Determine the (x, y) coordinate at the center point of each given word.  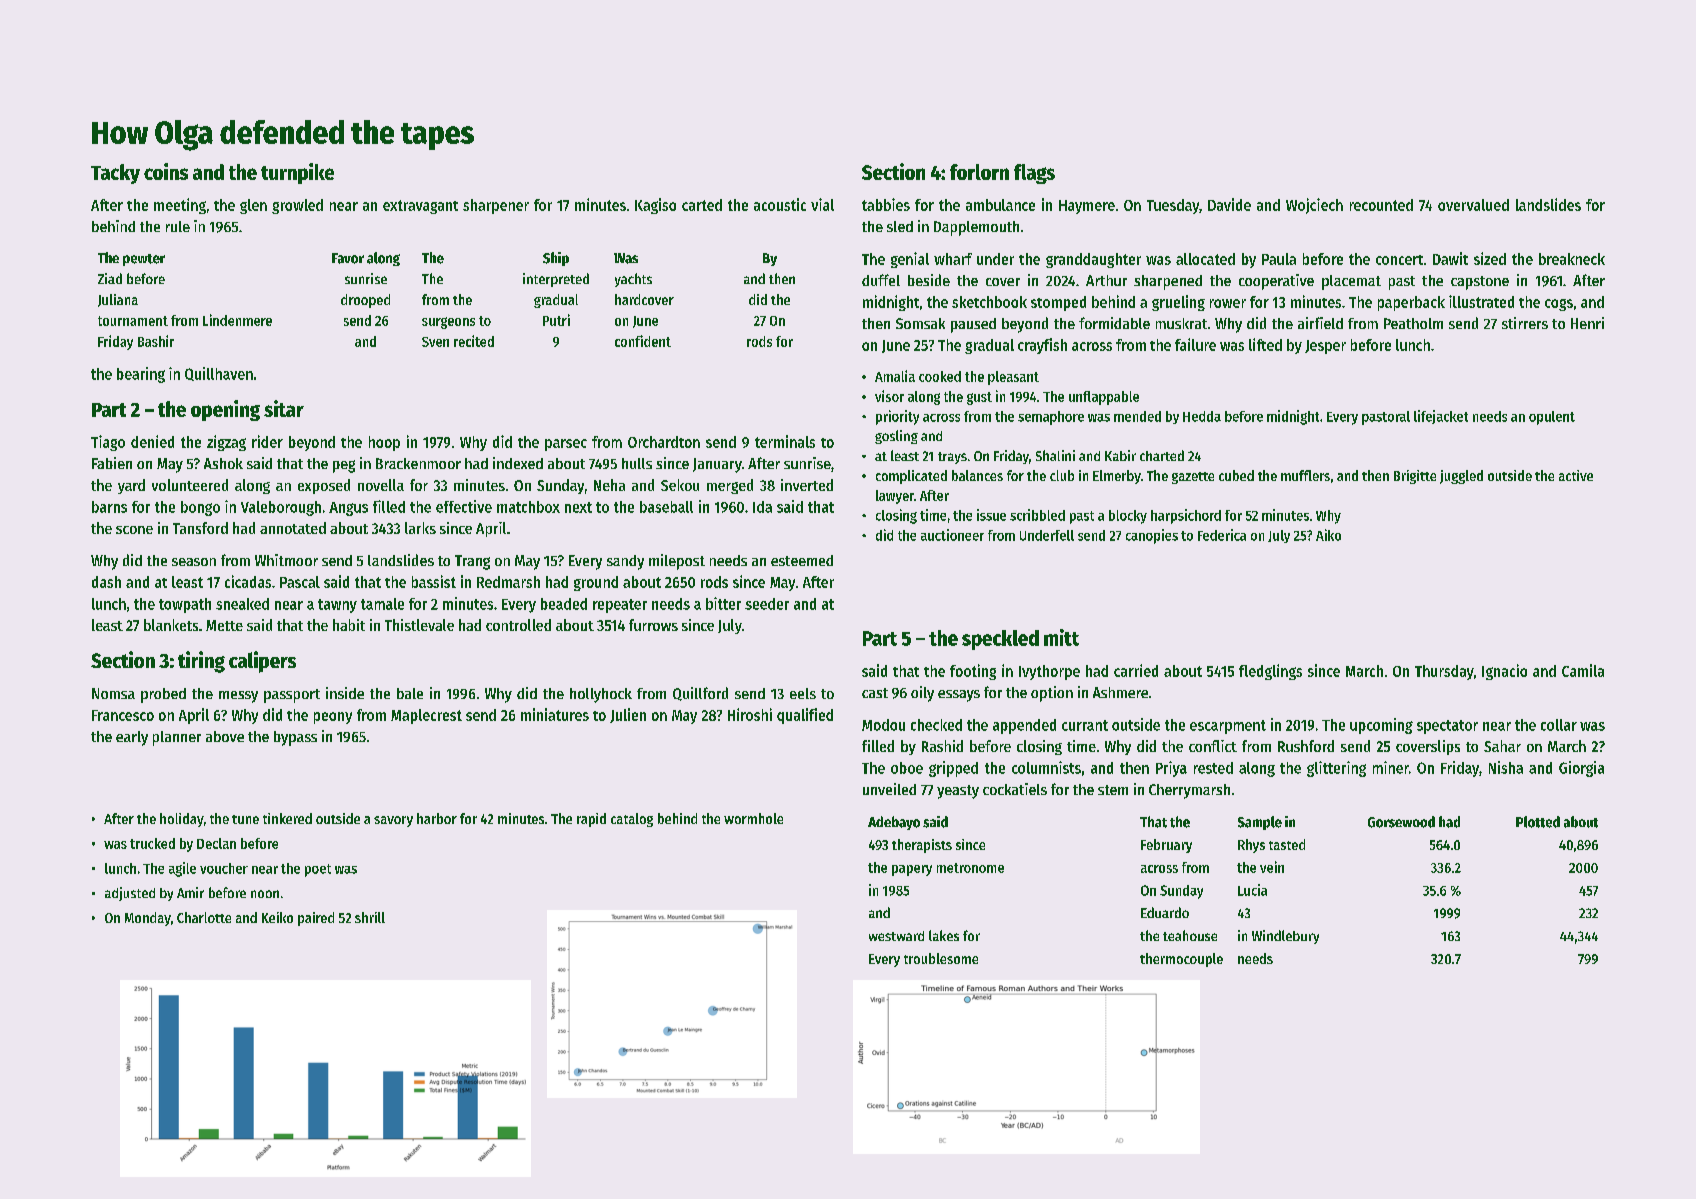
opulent (1552, 418)
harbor (437, 818)
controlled (518, 625)
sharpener (496, 206)
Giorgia (1581, 769)
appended (1024, 726)
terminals (785, 441)
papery (912, 870)
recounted (1381, 205)
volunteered (190, 485)
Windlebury (1285, 937)
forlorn (979, 172)
